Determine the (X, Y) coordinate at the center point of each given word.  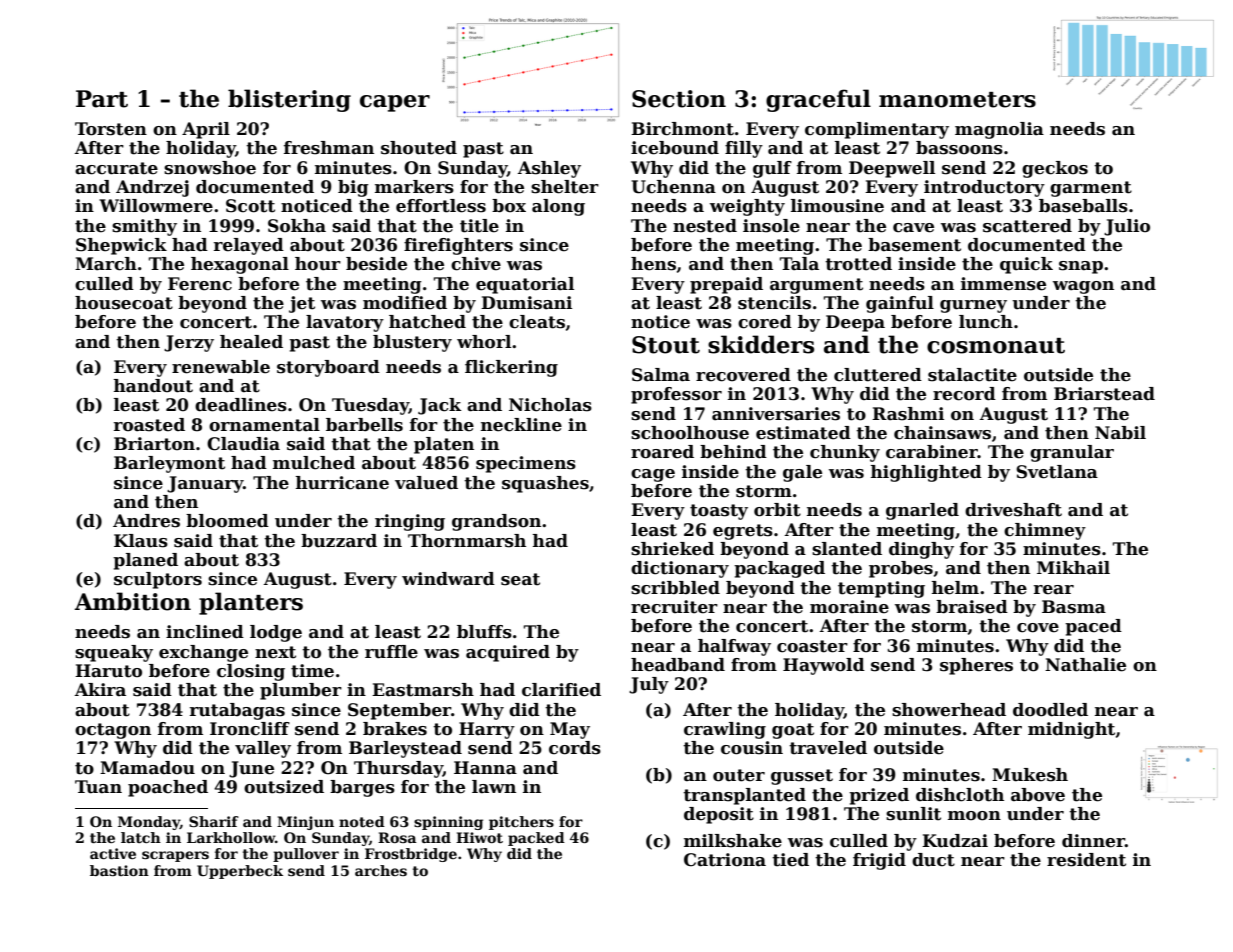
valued (426, 483)
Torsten (111, 129)
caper (395, 103)
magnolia (999, 130)
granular (1072, 453)
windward (448, 579)
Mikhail (1073, 568)
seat (520, 579)
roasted (149, 425)
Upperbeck (240, 872)
